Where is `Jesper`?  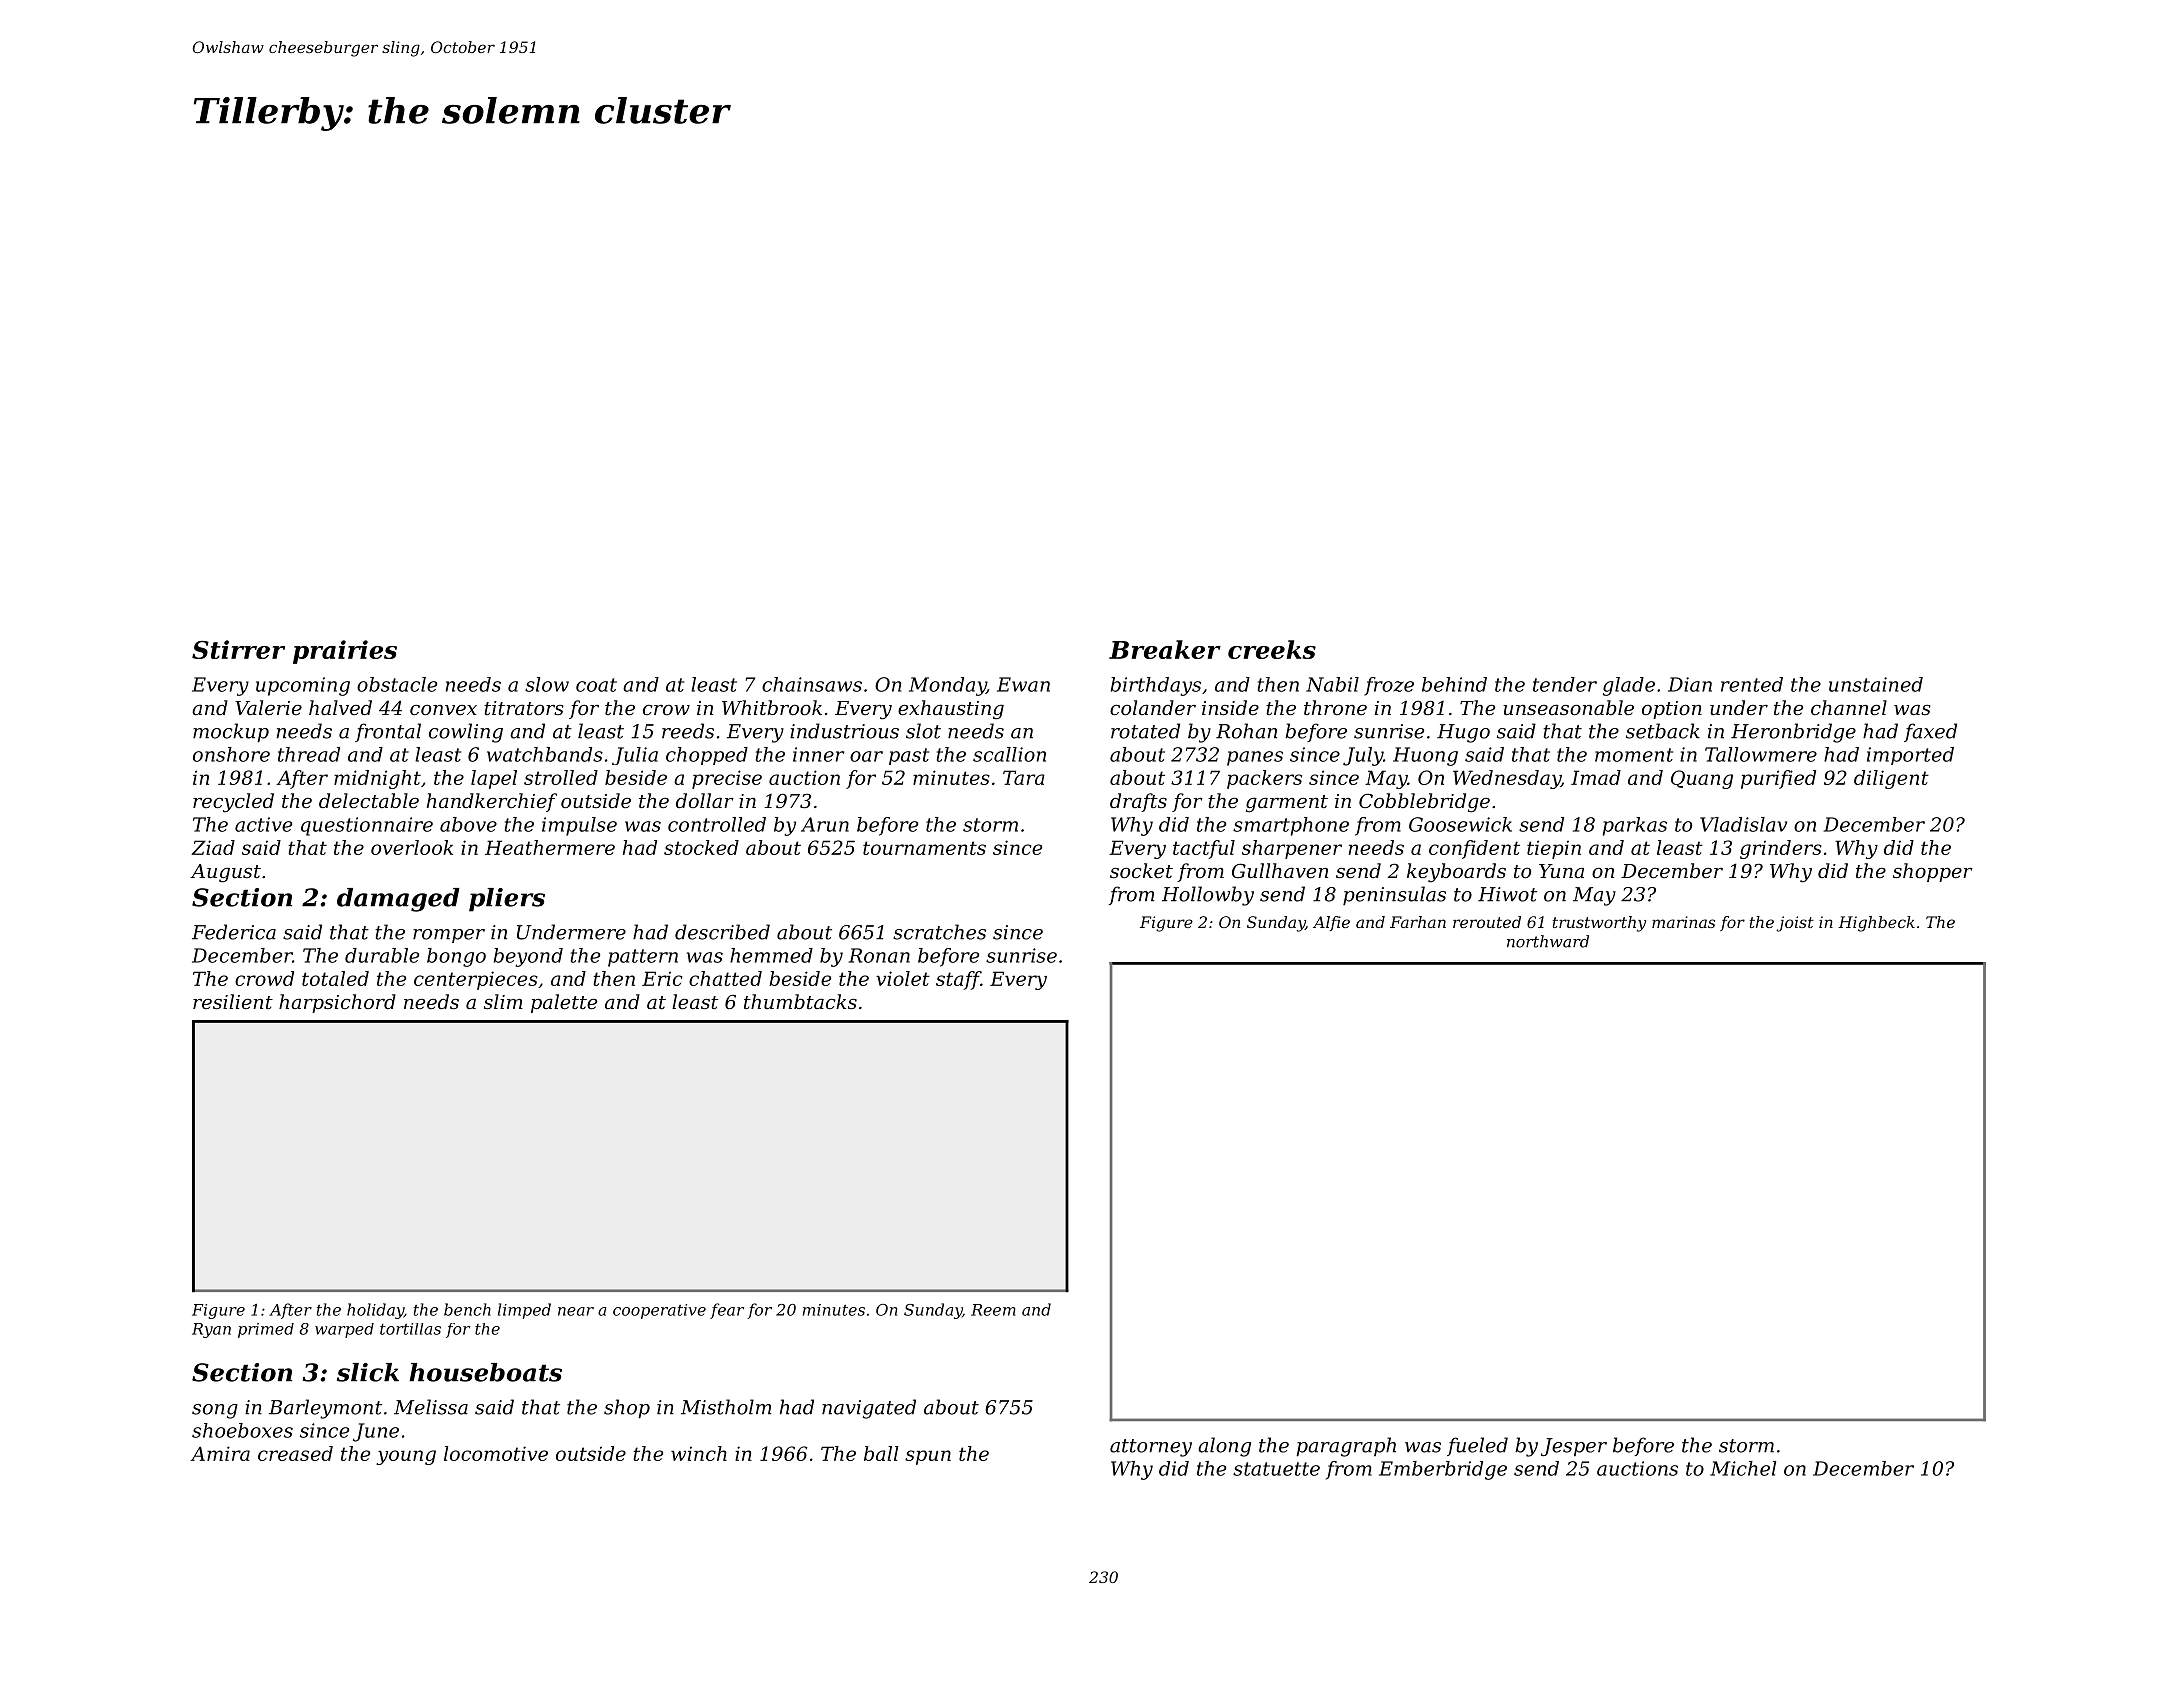 Jesper is located at coordinates (1574, 1447).
